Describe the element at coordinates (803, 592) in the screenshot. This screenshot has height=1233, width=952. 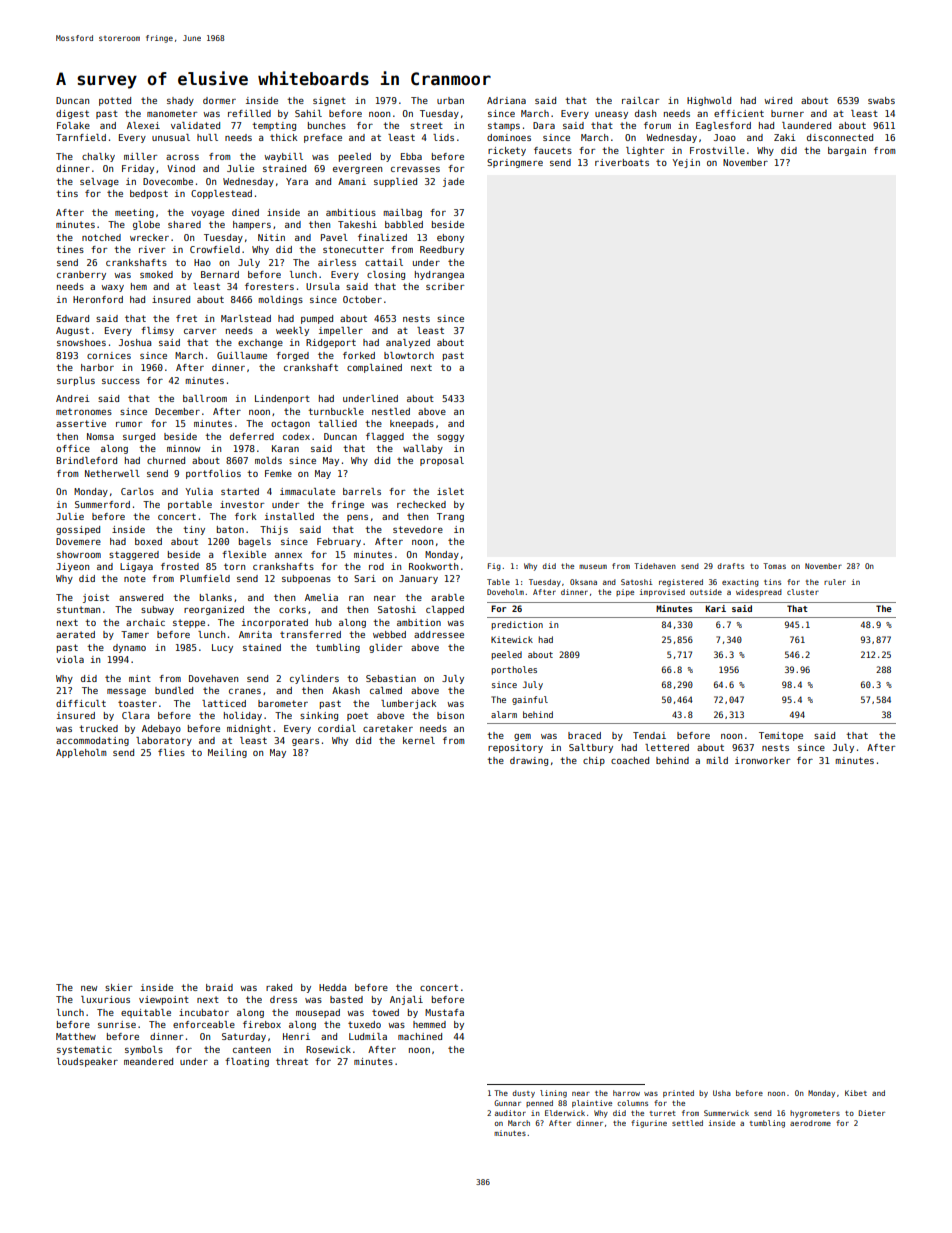
I see `cluster` at that location.
